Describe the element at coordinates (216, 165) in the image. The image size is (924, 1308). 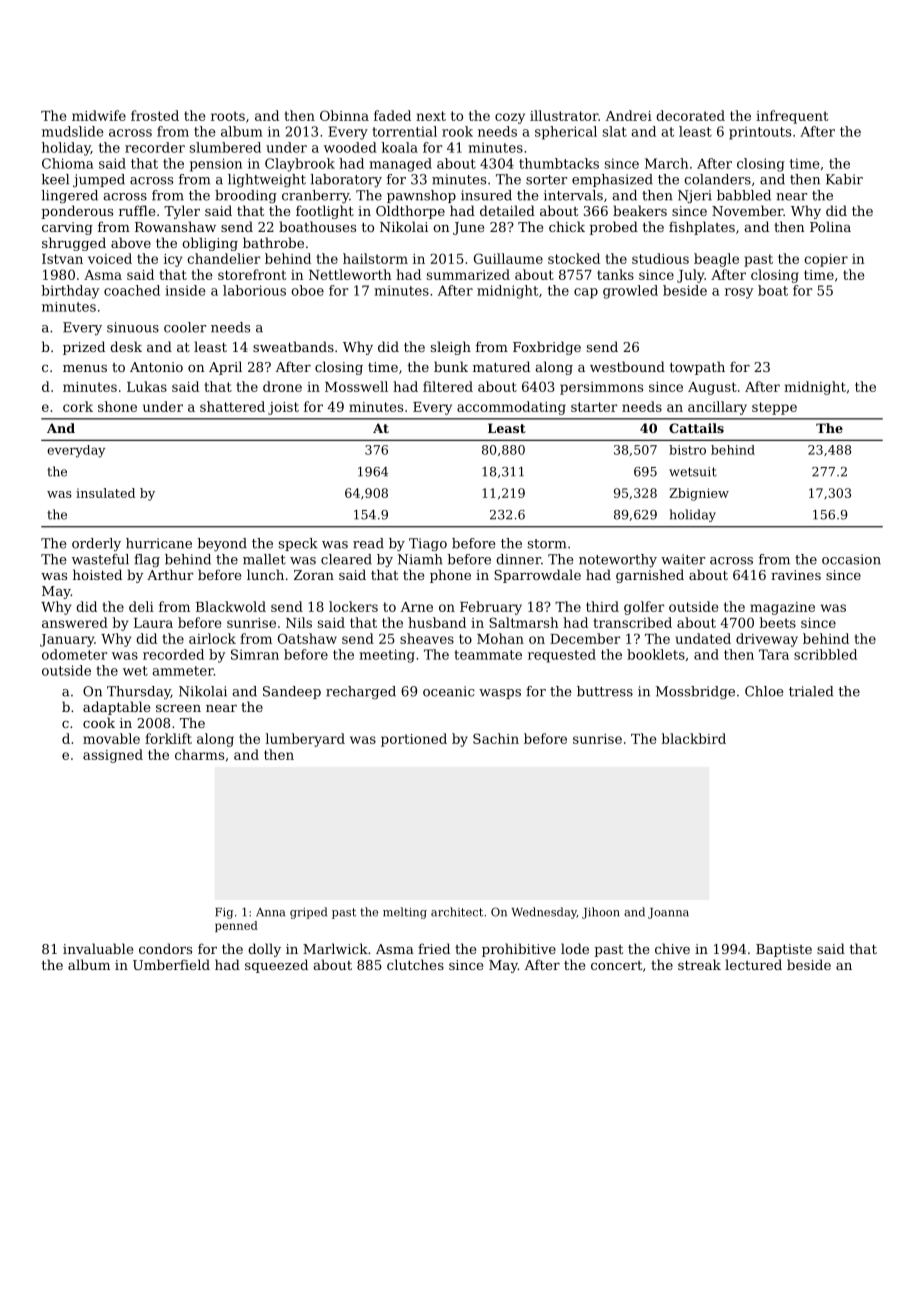
I see `pension` at that location.
